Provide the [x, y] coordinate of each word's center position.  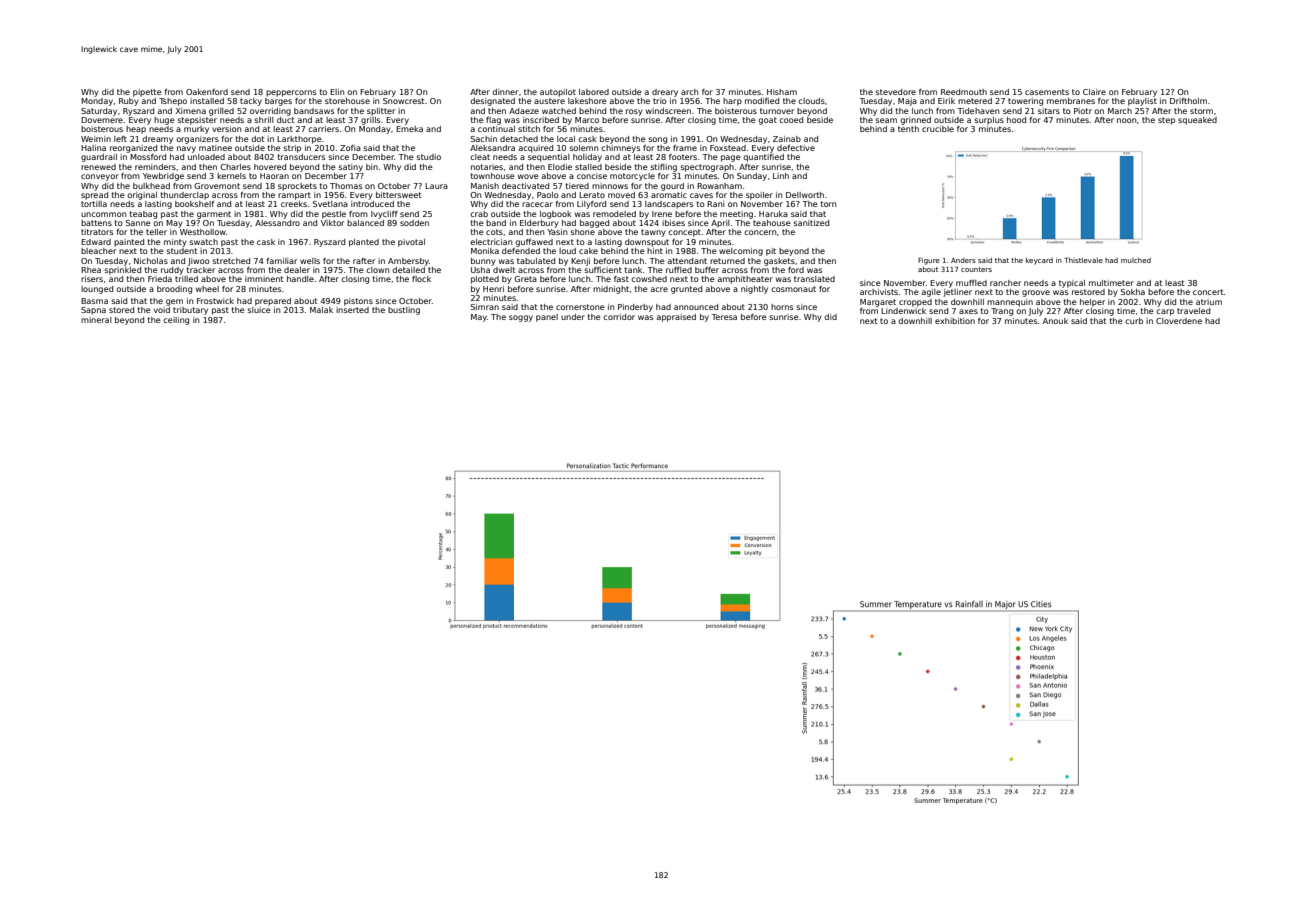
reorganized [133, 149]
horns [782, 307]
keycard [1039, 261]
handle [300, 279]
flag [493, 121]
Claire [1094, 92]
